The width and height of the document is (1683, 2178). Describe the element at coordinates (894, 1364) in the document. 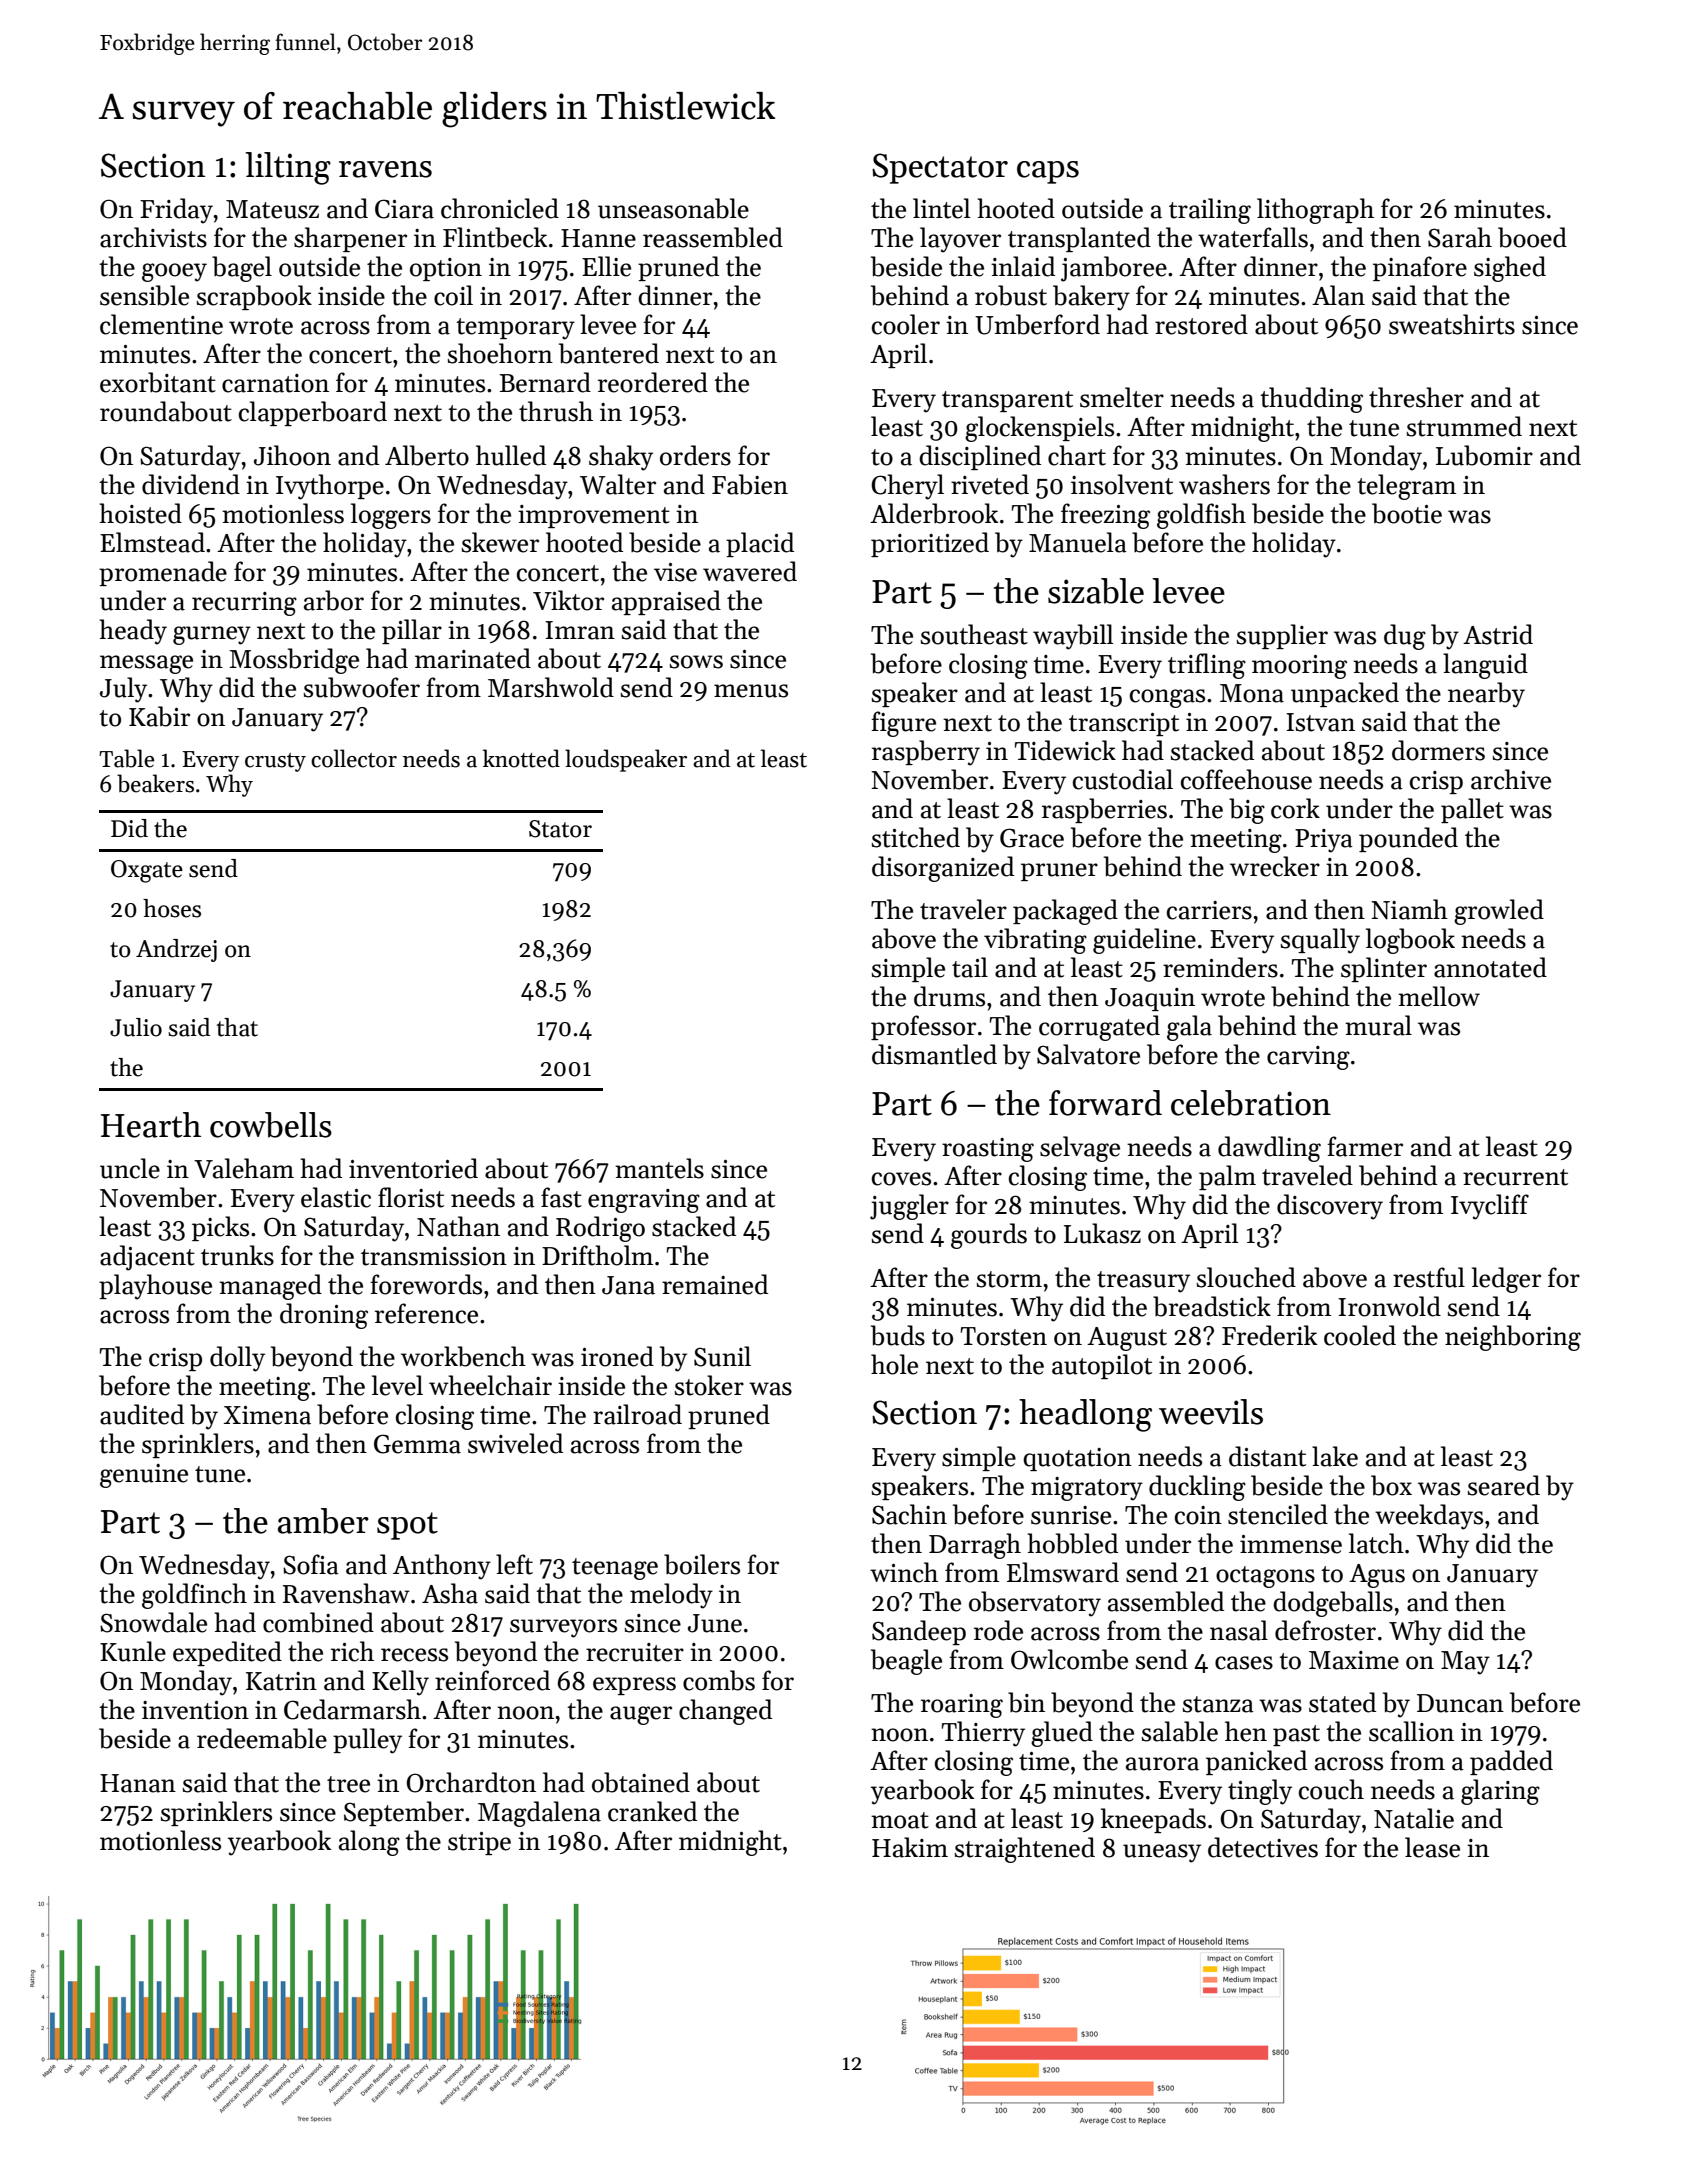

I see `hole` at that location.
